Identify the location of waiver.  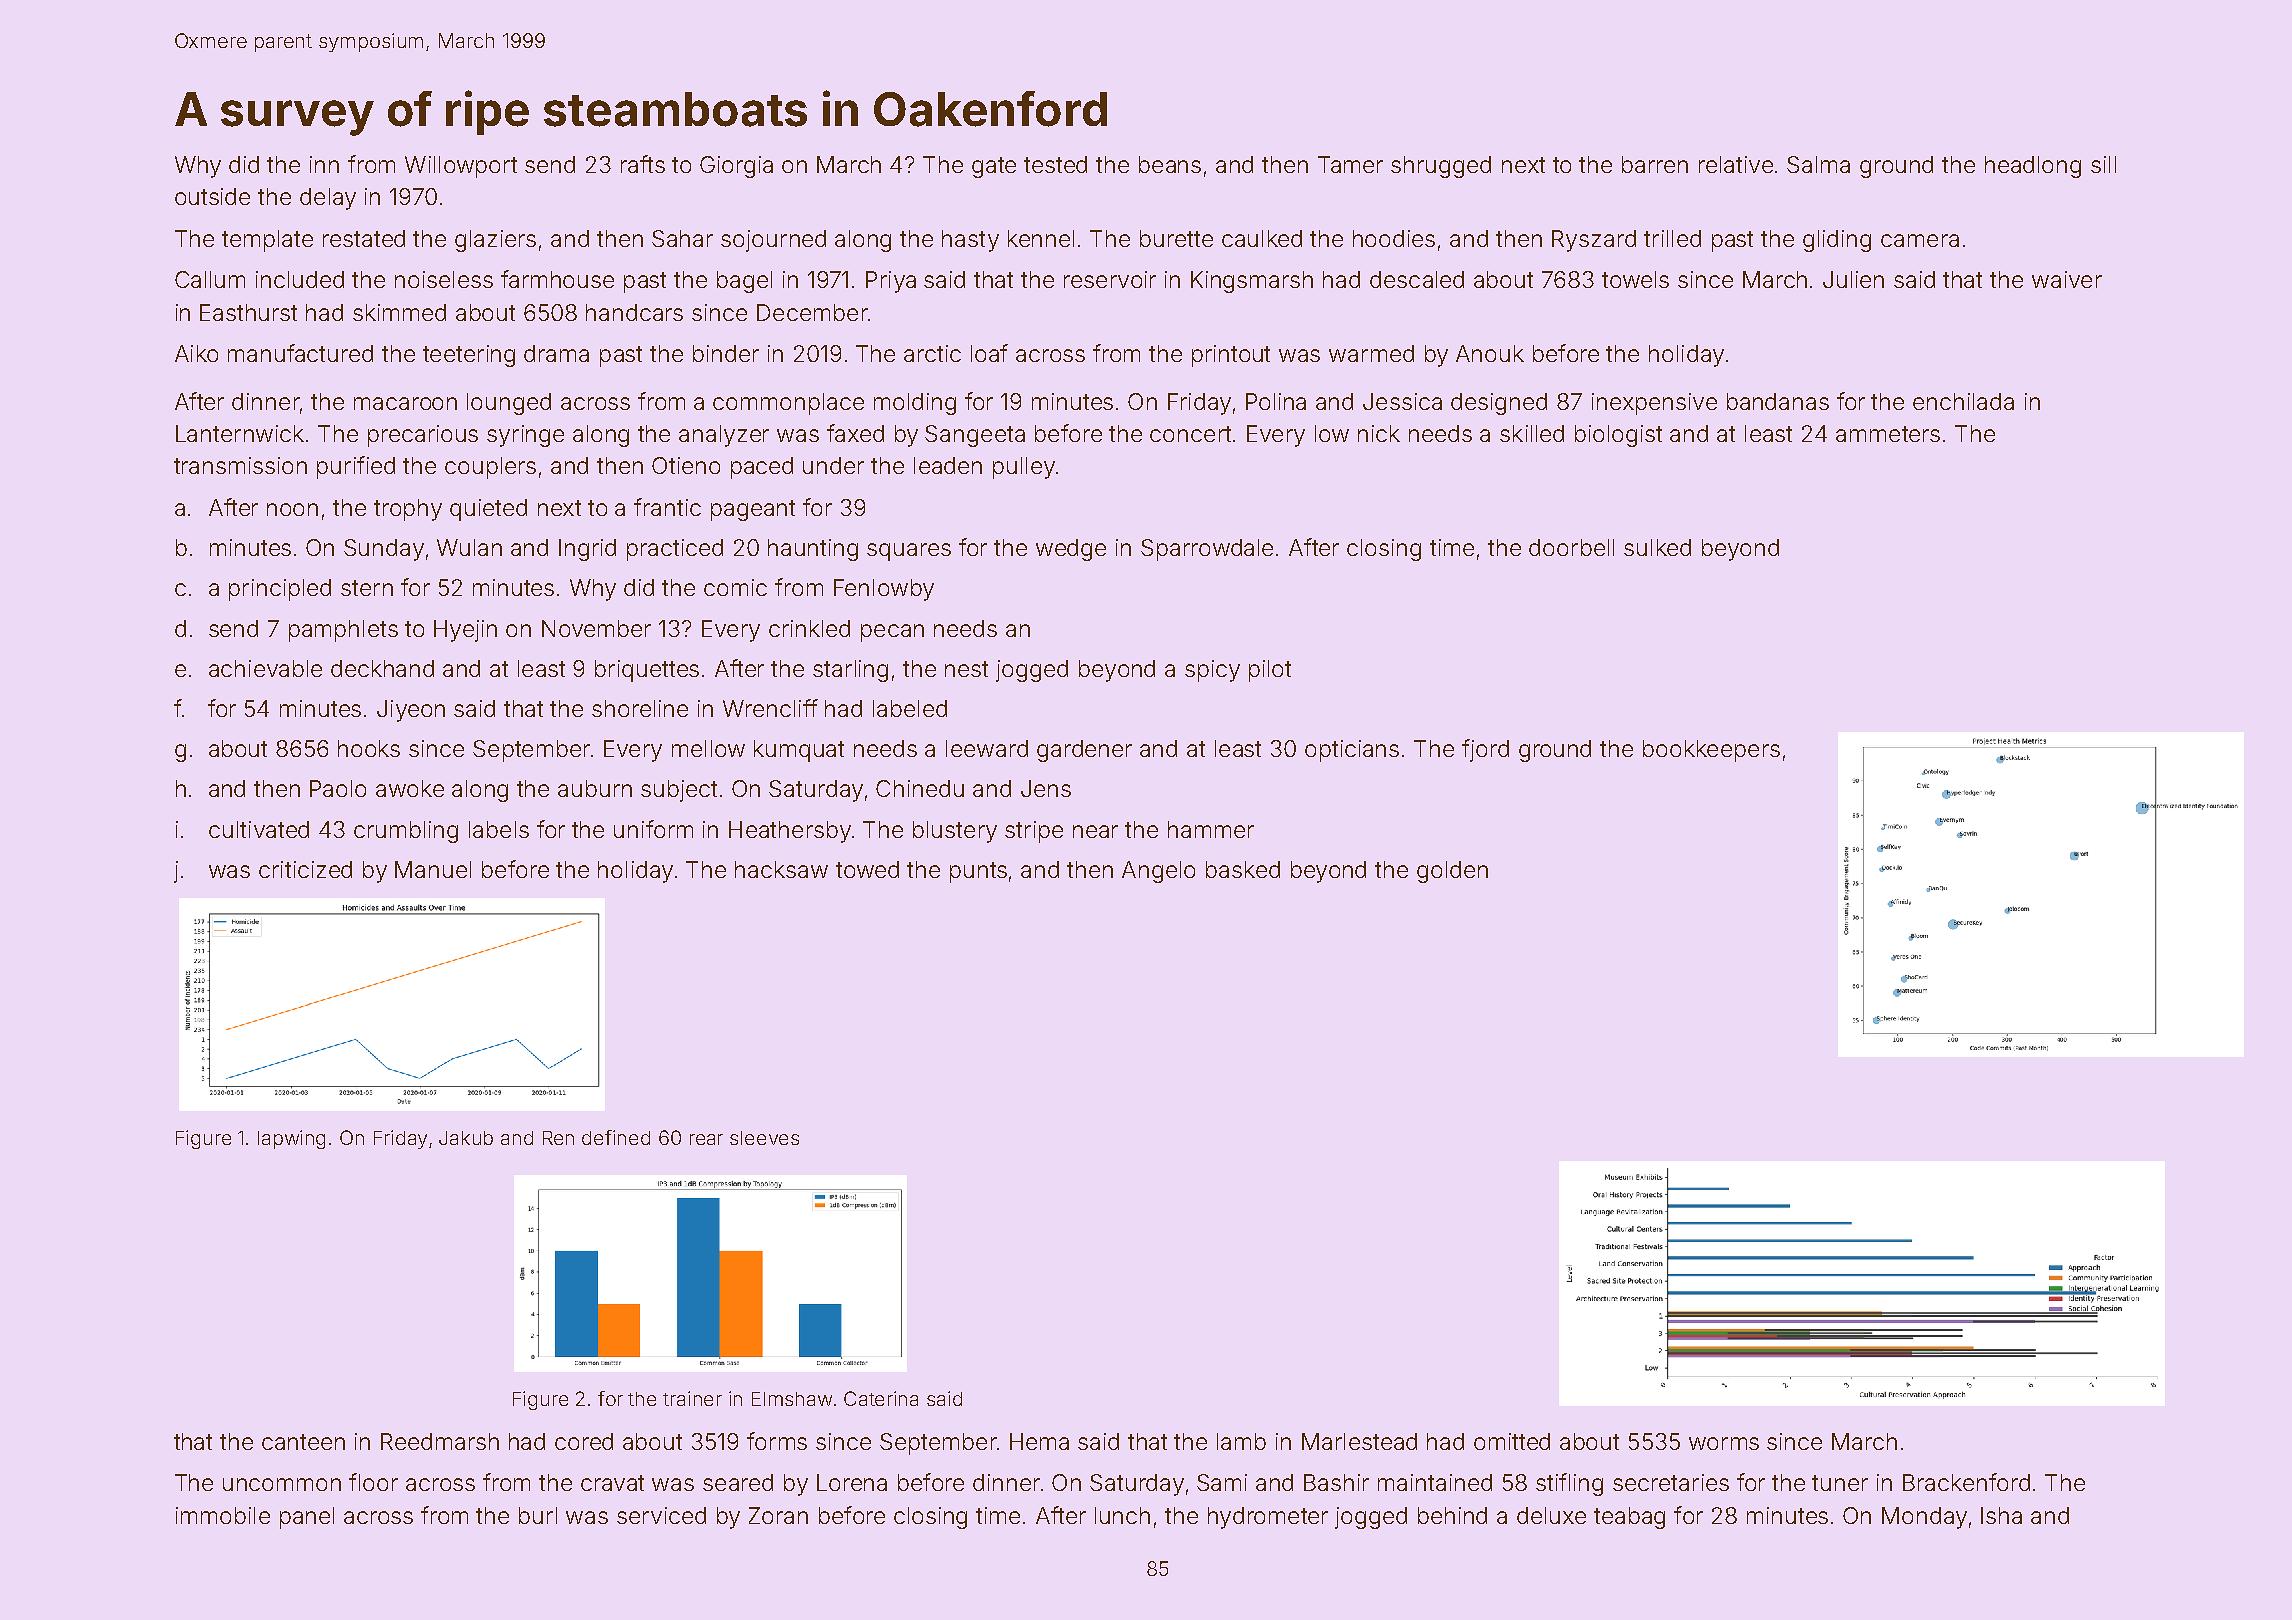
(2067, 279).
